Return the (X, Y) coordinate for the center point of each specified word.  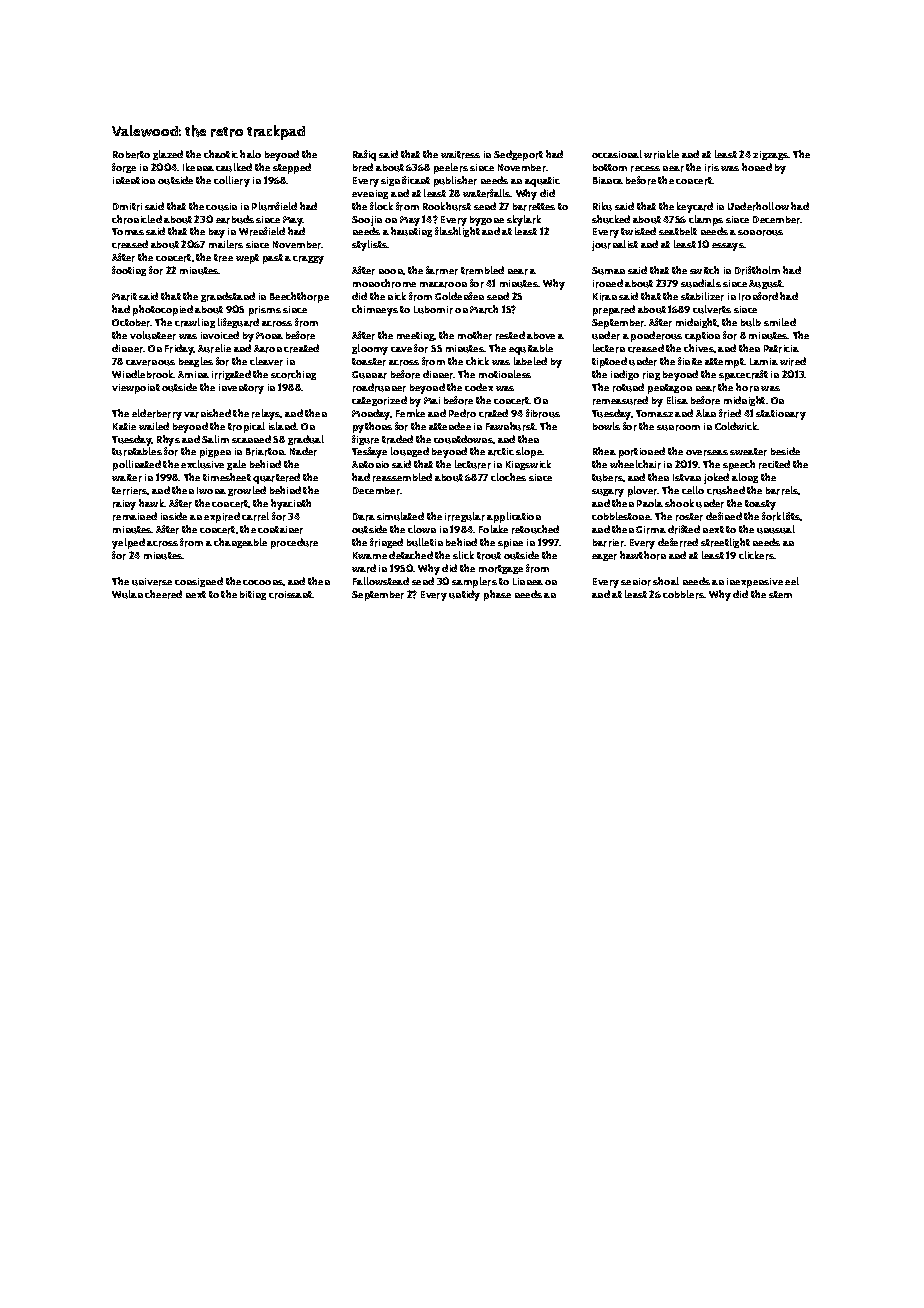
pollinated (137, 465)
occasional (617, 154)
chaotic (221, 154)
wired (793, 361)
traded (397, 439)
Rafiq (364, 155)
